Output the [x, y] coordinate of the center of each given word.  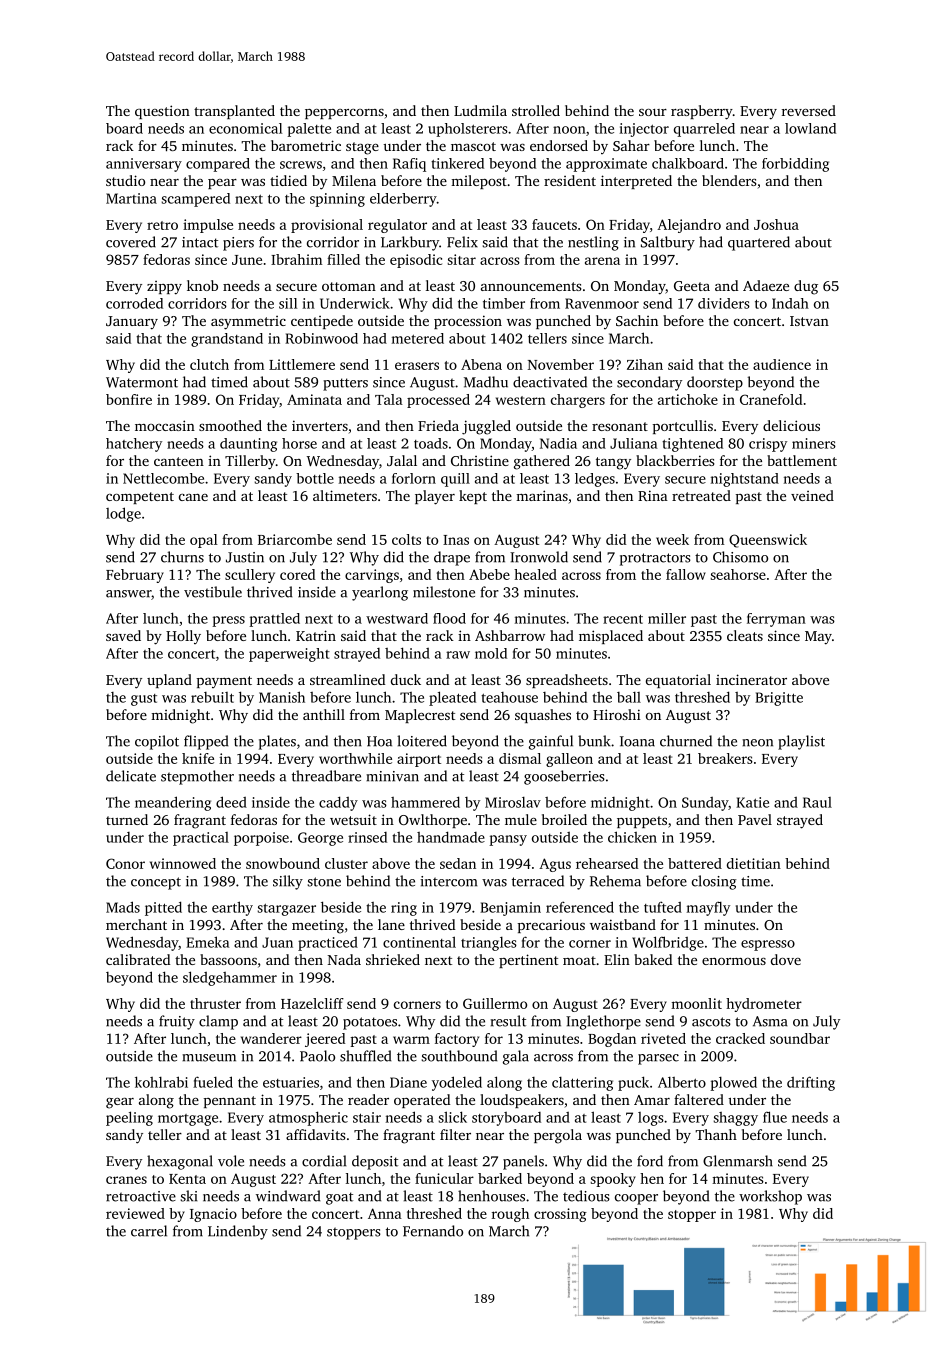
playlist [801, 742]
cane [193, 497]
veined [812, 495]
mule [521, 819]
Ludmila [480, 110]
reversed [809, 110]
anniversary [144, 165]
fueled [213, 1082]
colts [406, 539]
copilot [157, 742]
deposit [375, 1162]
